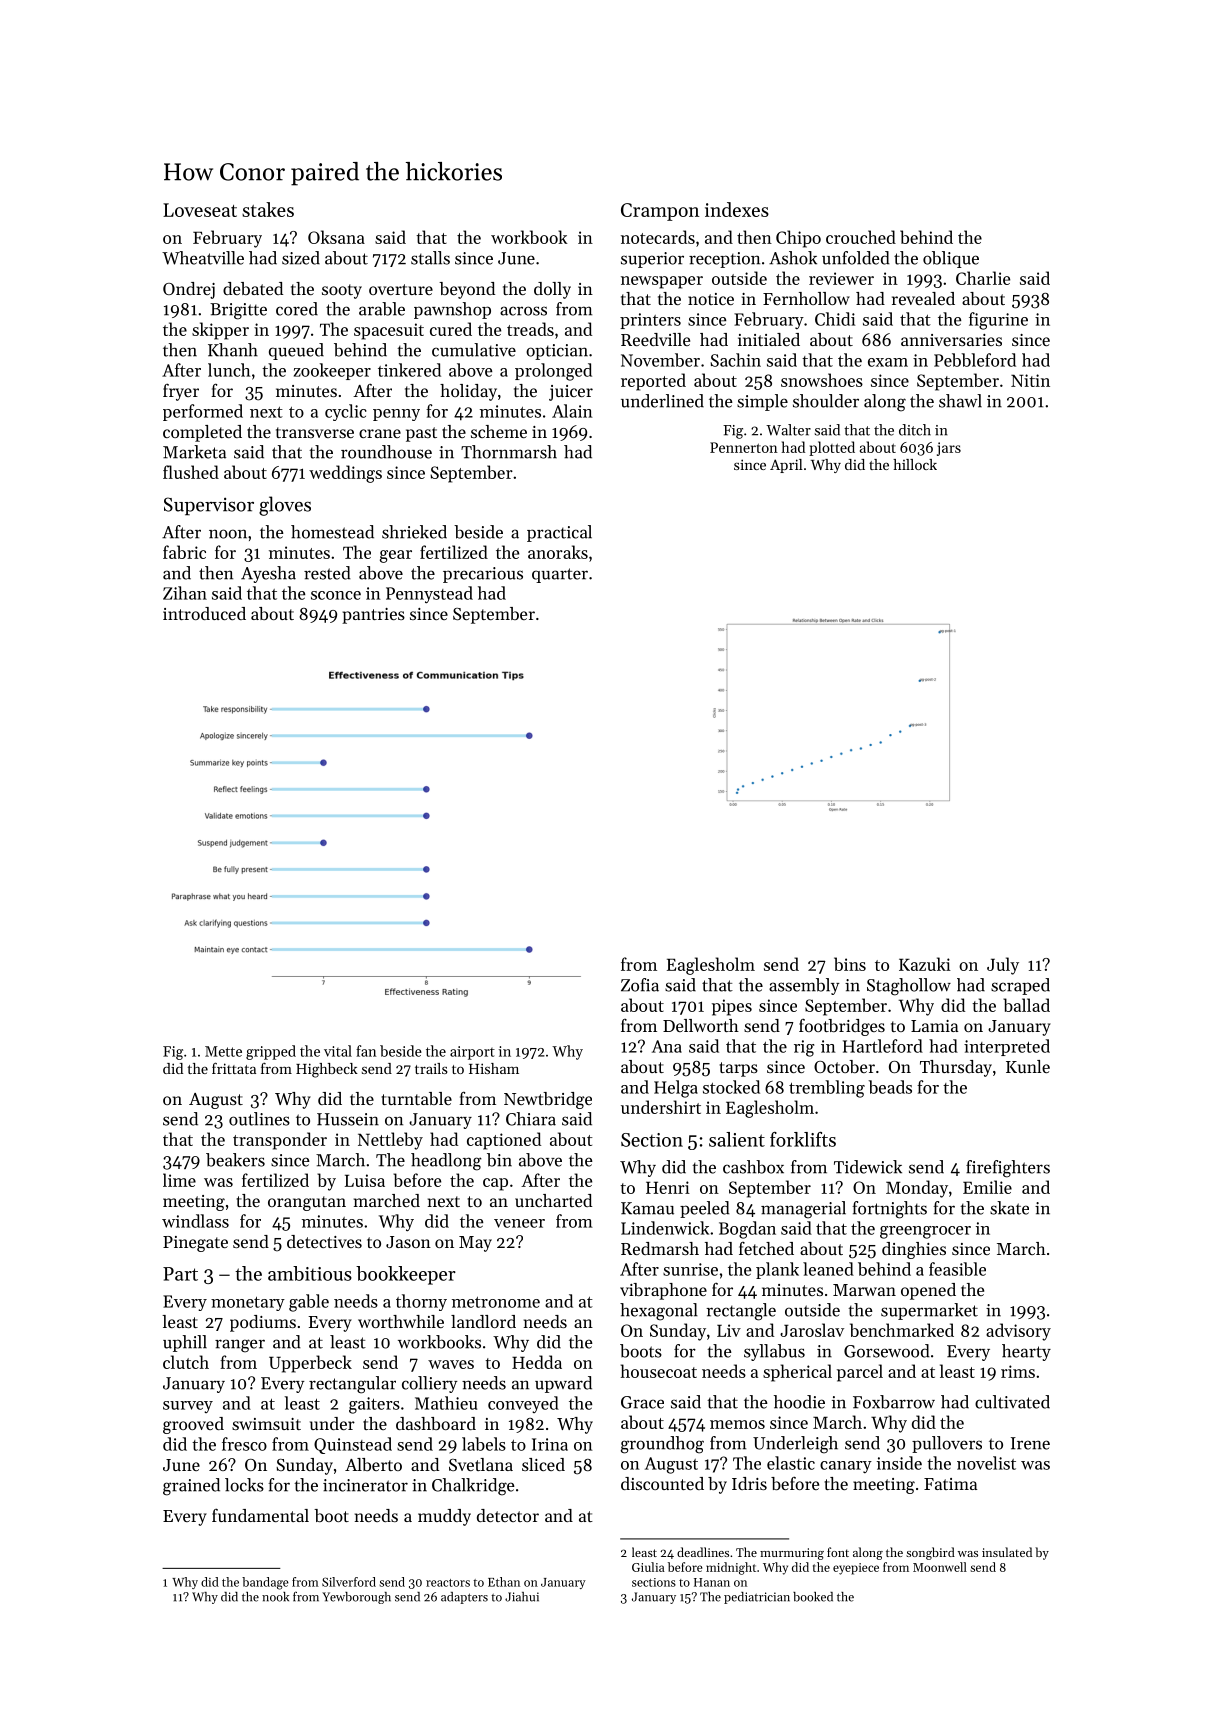 The image size is (1213, 1715). I want to click on bins, so click(850, 964).
